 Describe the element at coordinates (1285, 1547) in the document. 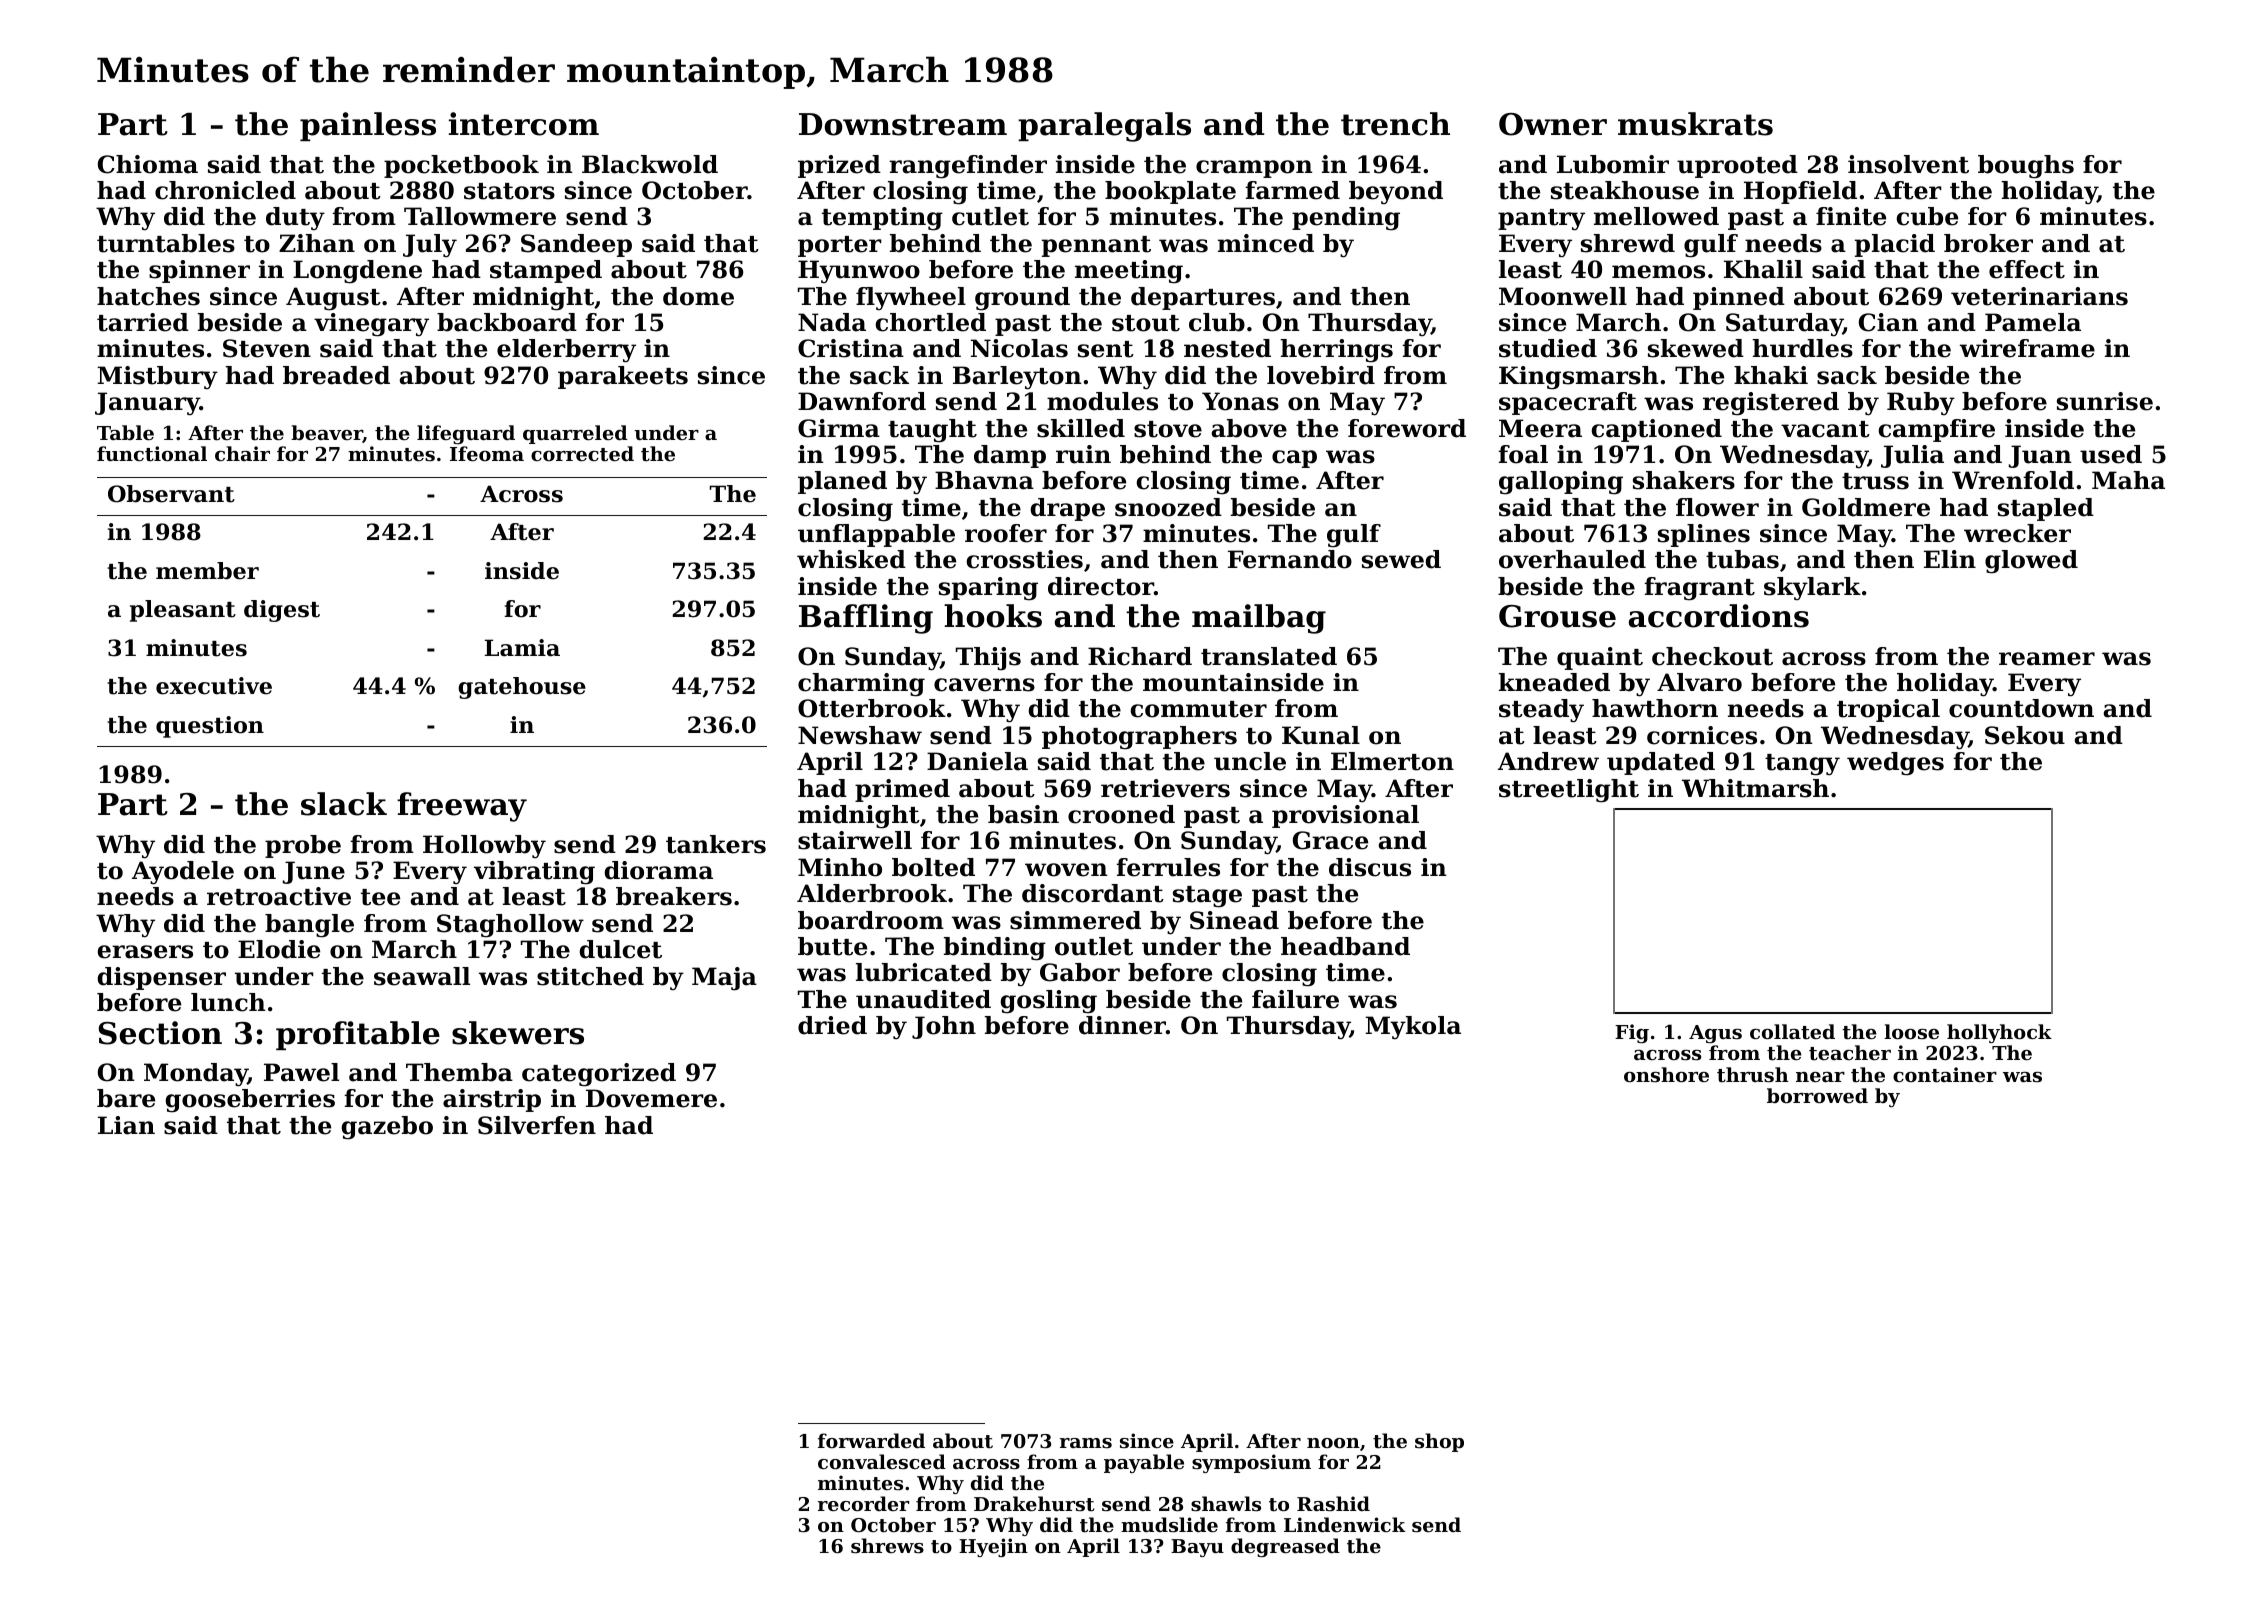

I see `degreased` at that location.
